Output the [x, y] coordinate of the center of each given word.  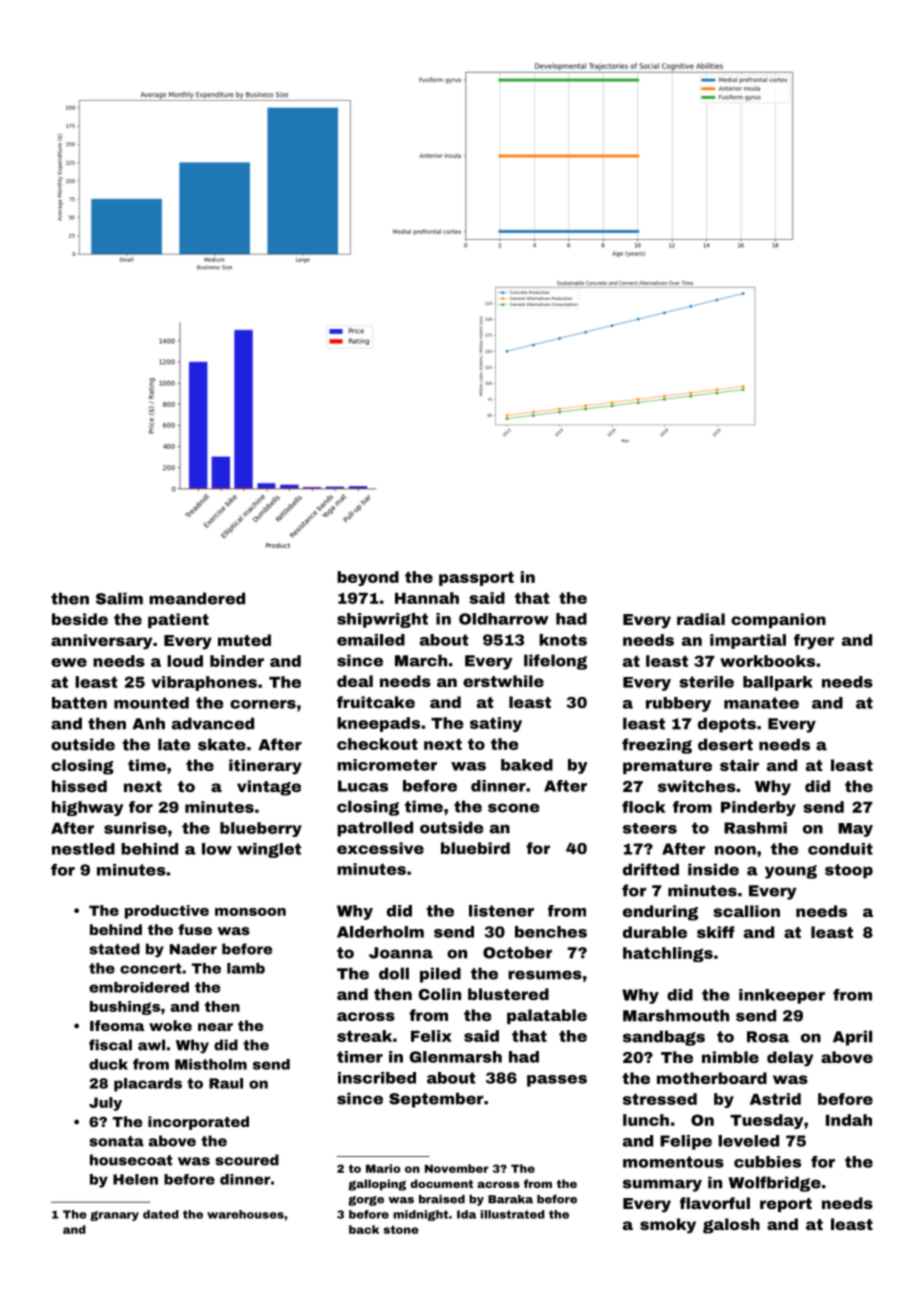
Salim [119, 598]
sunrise [135, 828]
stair [739, 765]
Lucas [363, 786]
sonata [116, 1141]
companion [778, 620]
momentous [673, 1162]
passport [476, 579]
